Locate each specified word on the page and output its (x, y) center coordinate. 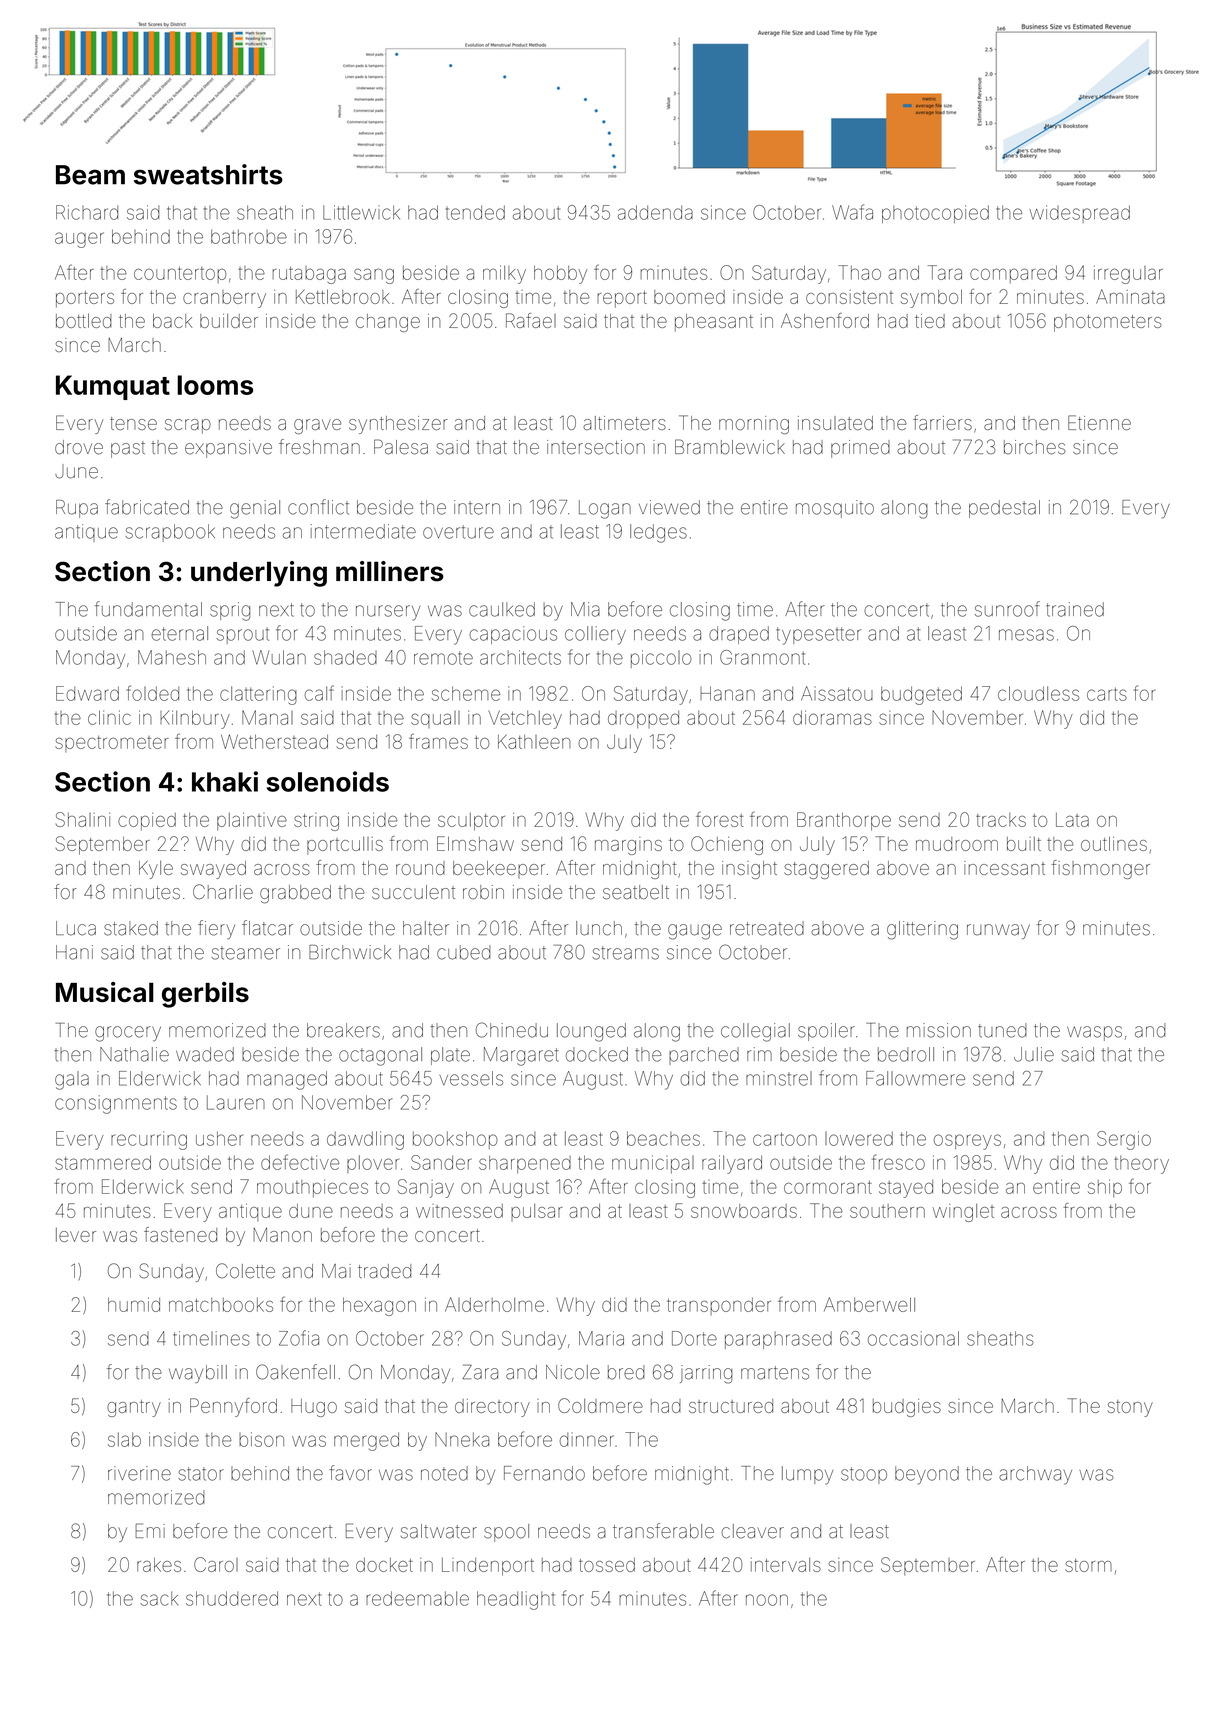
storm (1088, 1565)
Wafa (852, 212)
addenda (655, 212)
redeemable (417, 1598)
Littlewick (361, 212)
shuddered (232, 1598)
